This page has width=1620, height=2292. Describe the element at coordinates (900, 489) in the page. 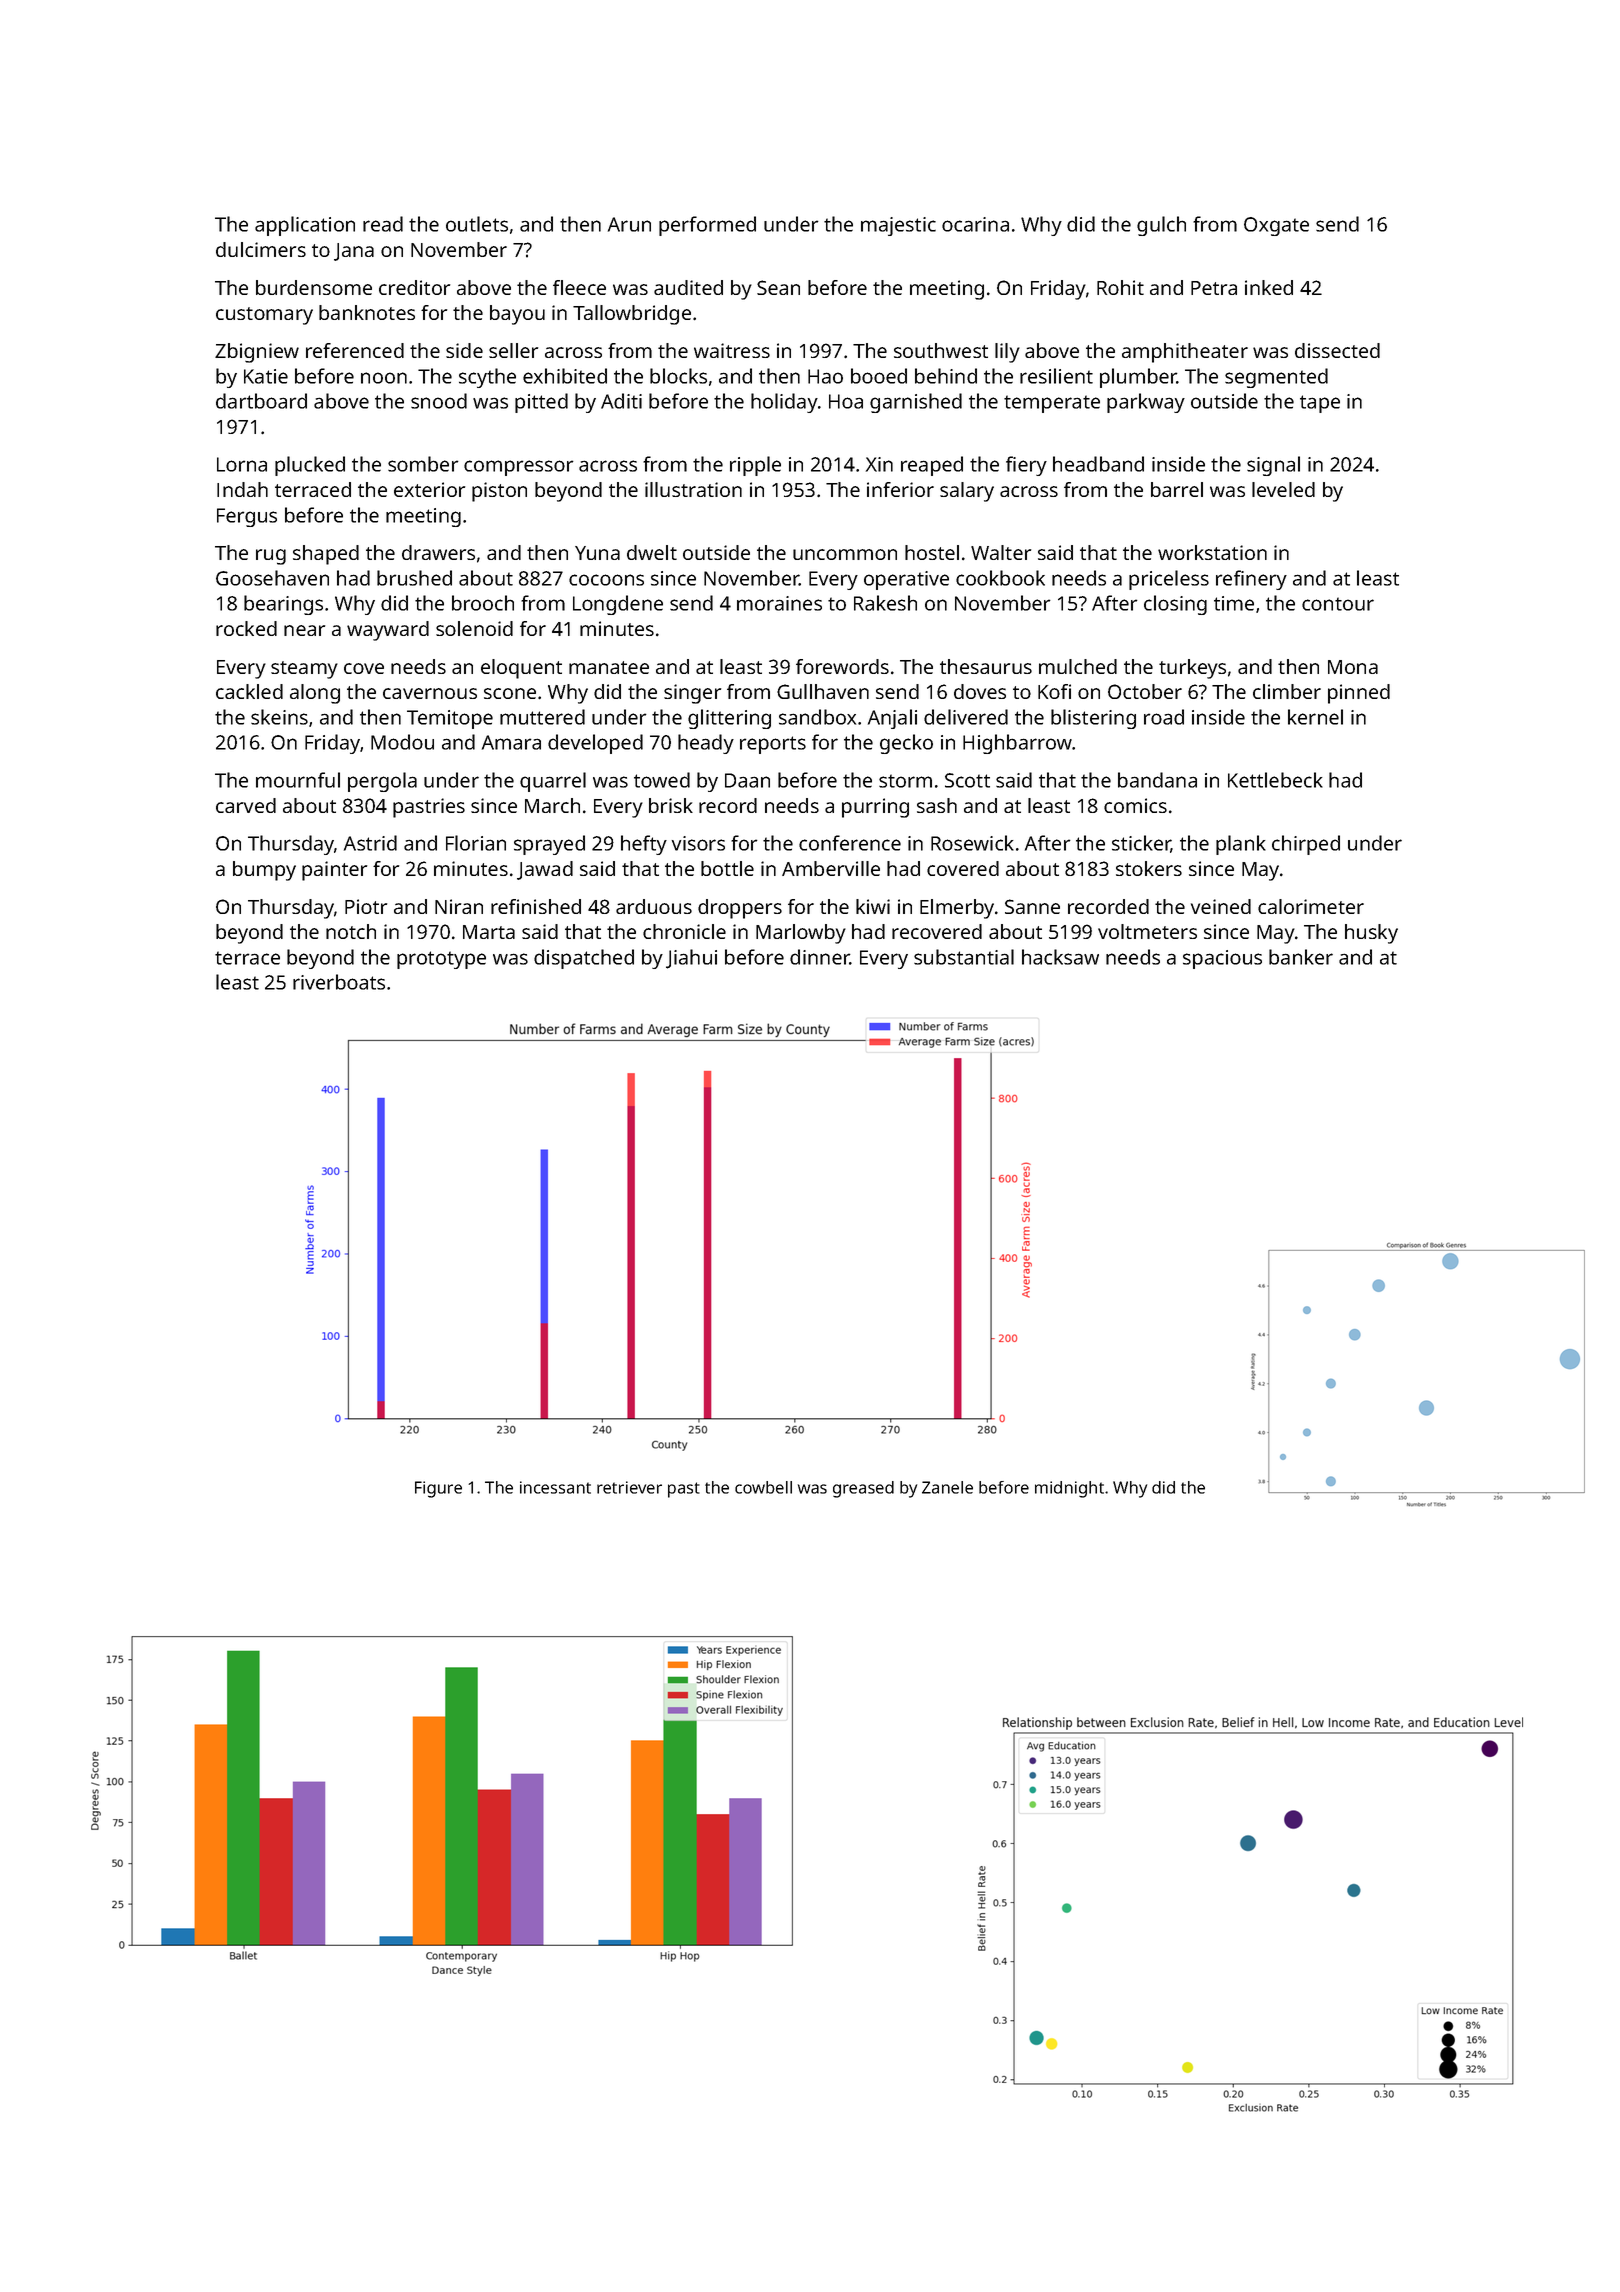

I see `inferior` at that location.
